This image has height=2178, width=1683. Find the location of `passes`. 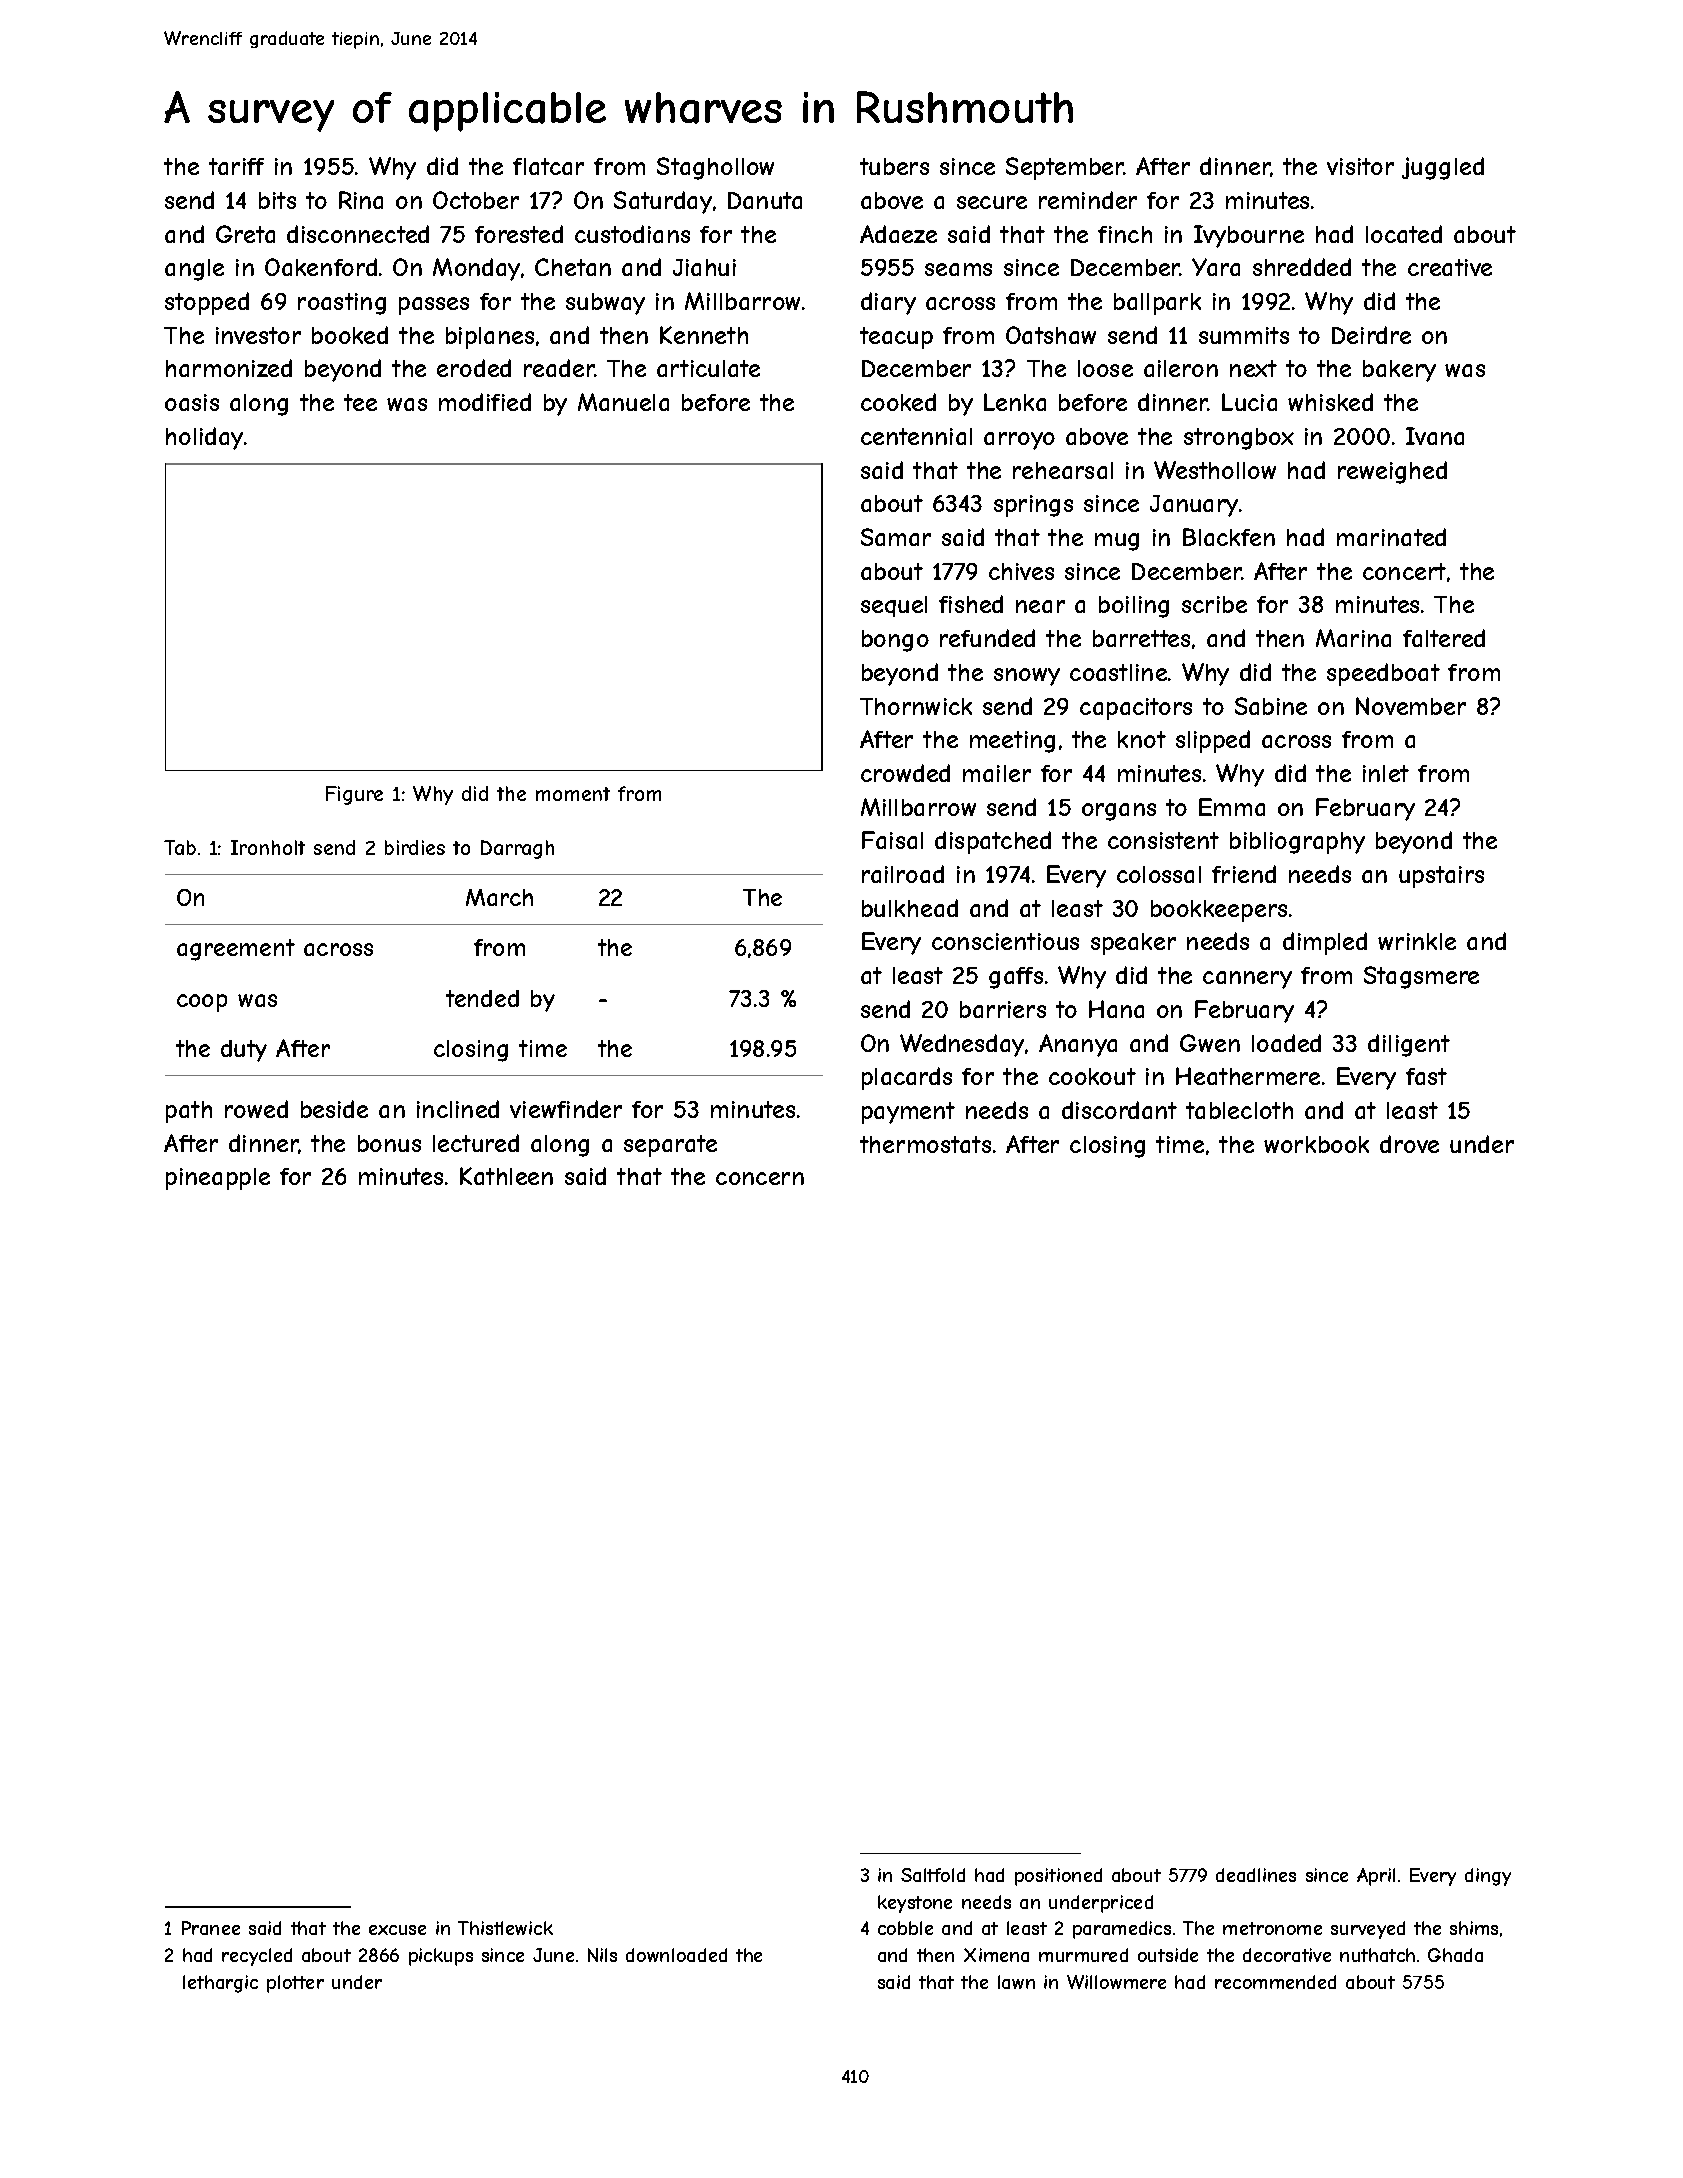

passes is located at coordinates (434, 306).
